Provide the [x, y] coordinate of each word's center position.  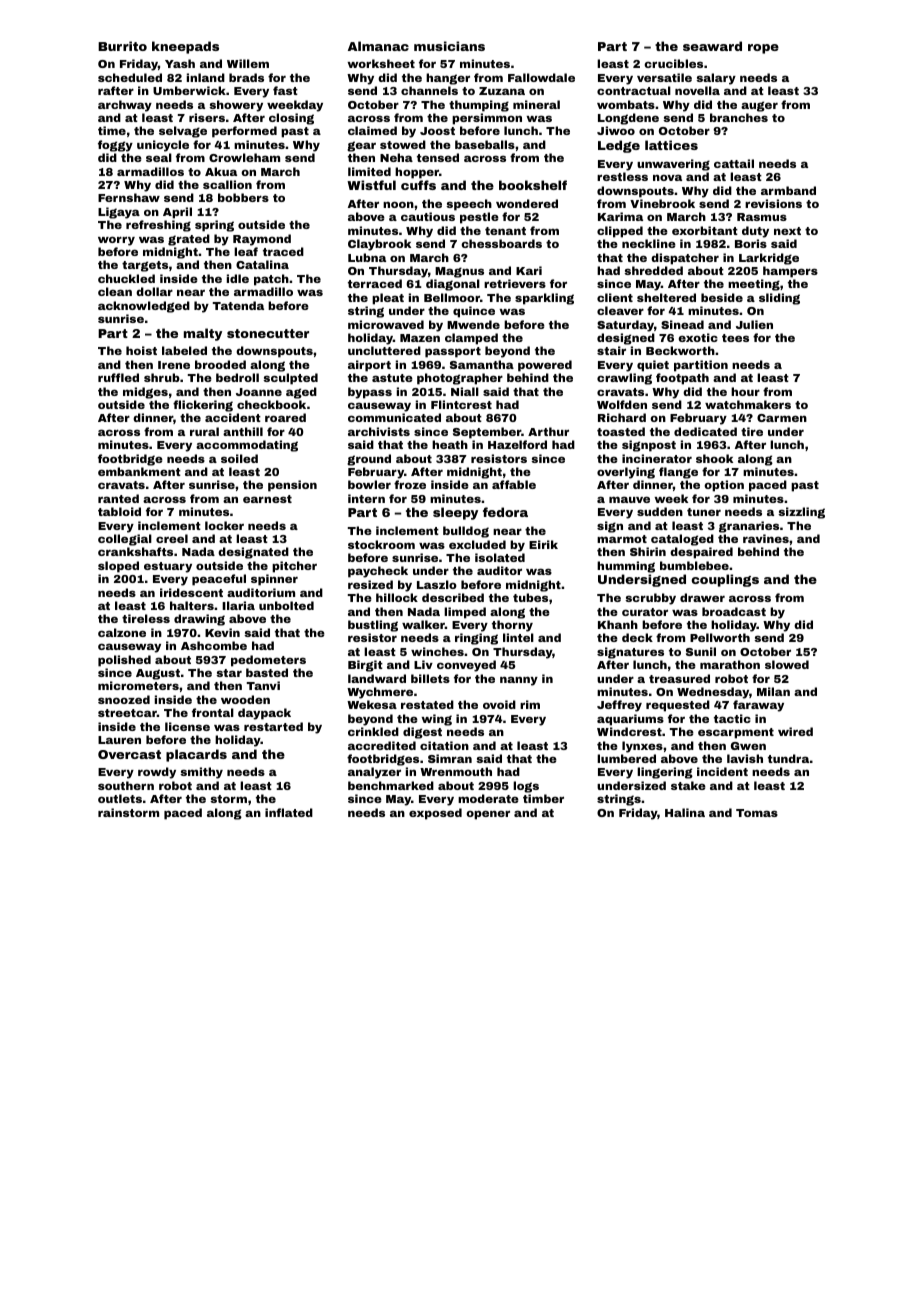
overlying [626, 473]
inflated [289, 812]
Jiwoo [616, 130]
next [787, 231]
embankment [139, 471]
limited [369, 171]
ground [369, 460]
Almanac [378, 46]
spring [214, 226]
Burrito [122, 46]
